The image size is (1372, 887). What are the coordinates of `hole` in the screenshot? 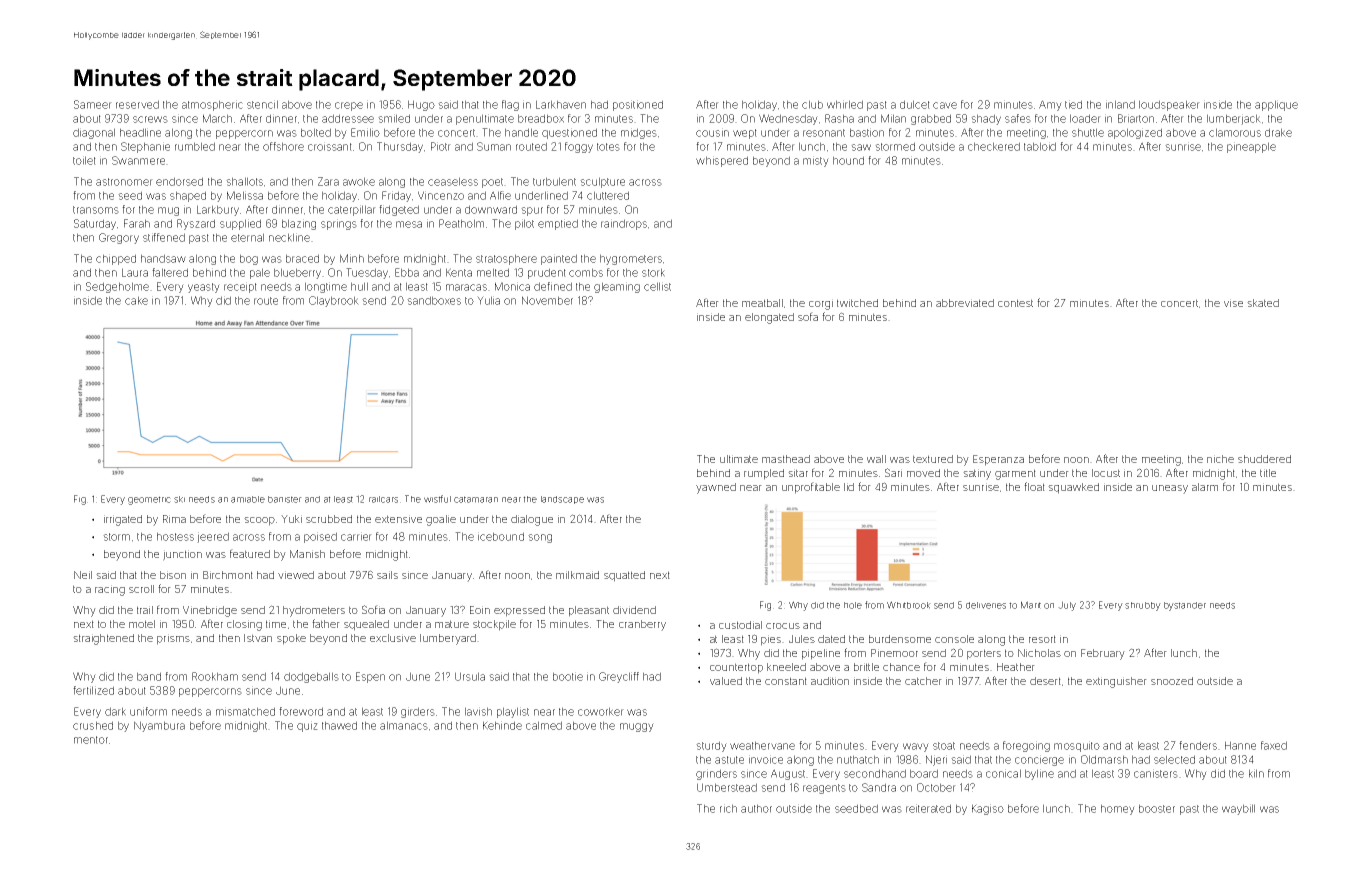 It's located at (853, 605).
